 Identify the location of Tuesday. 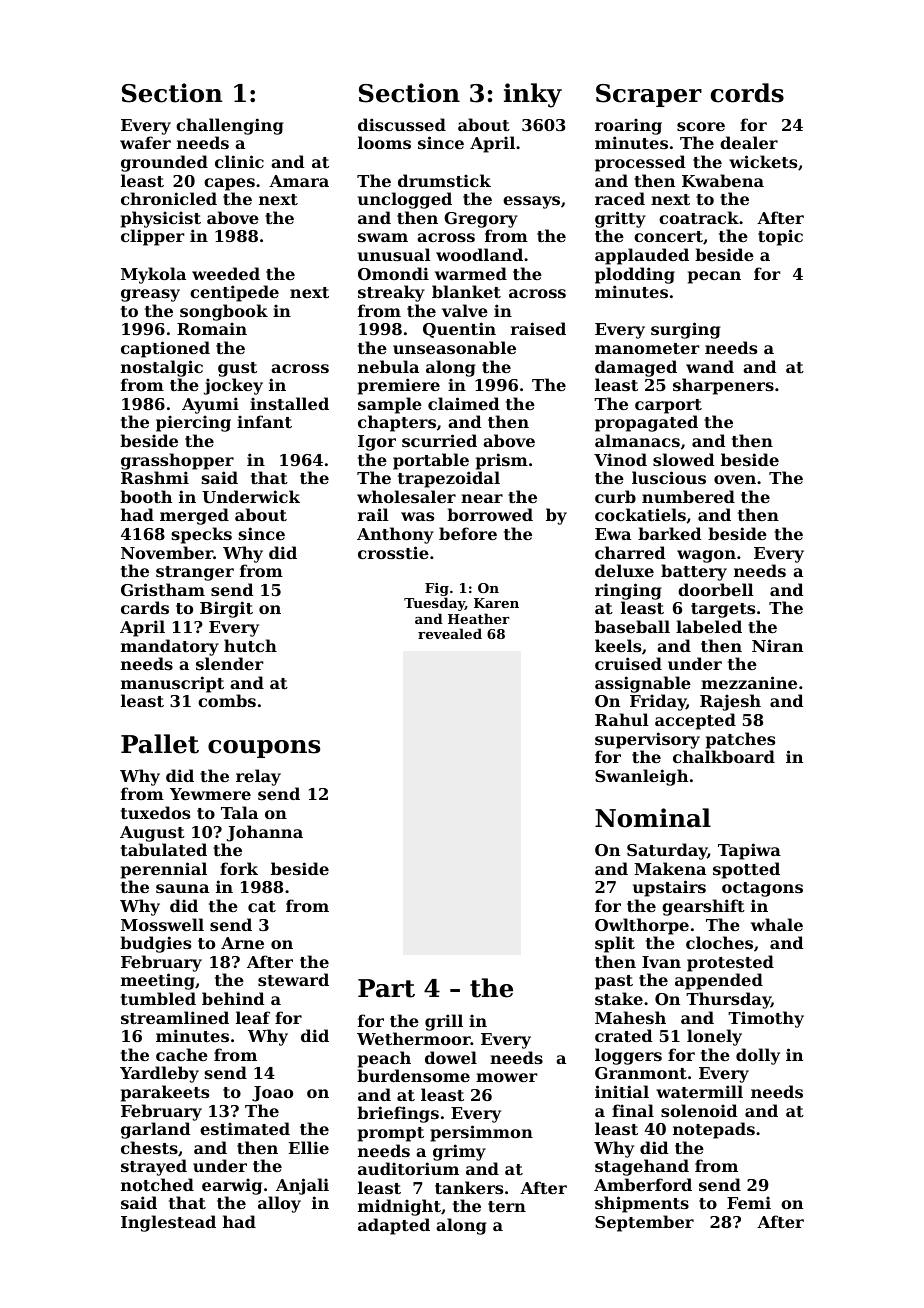
(434, 604).
